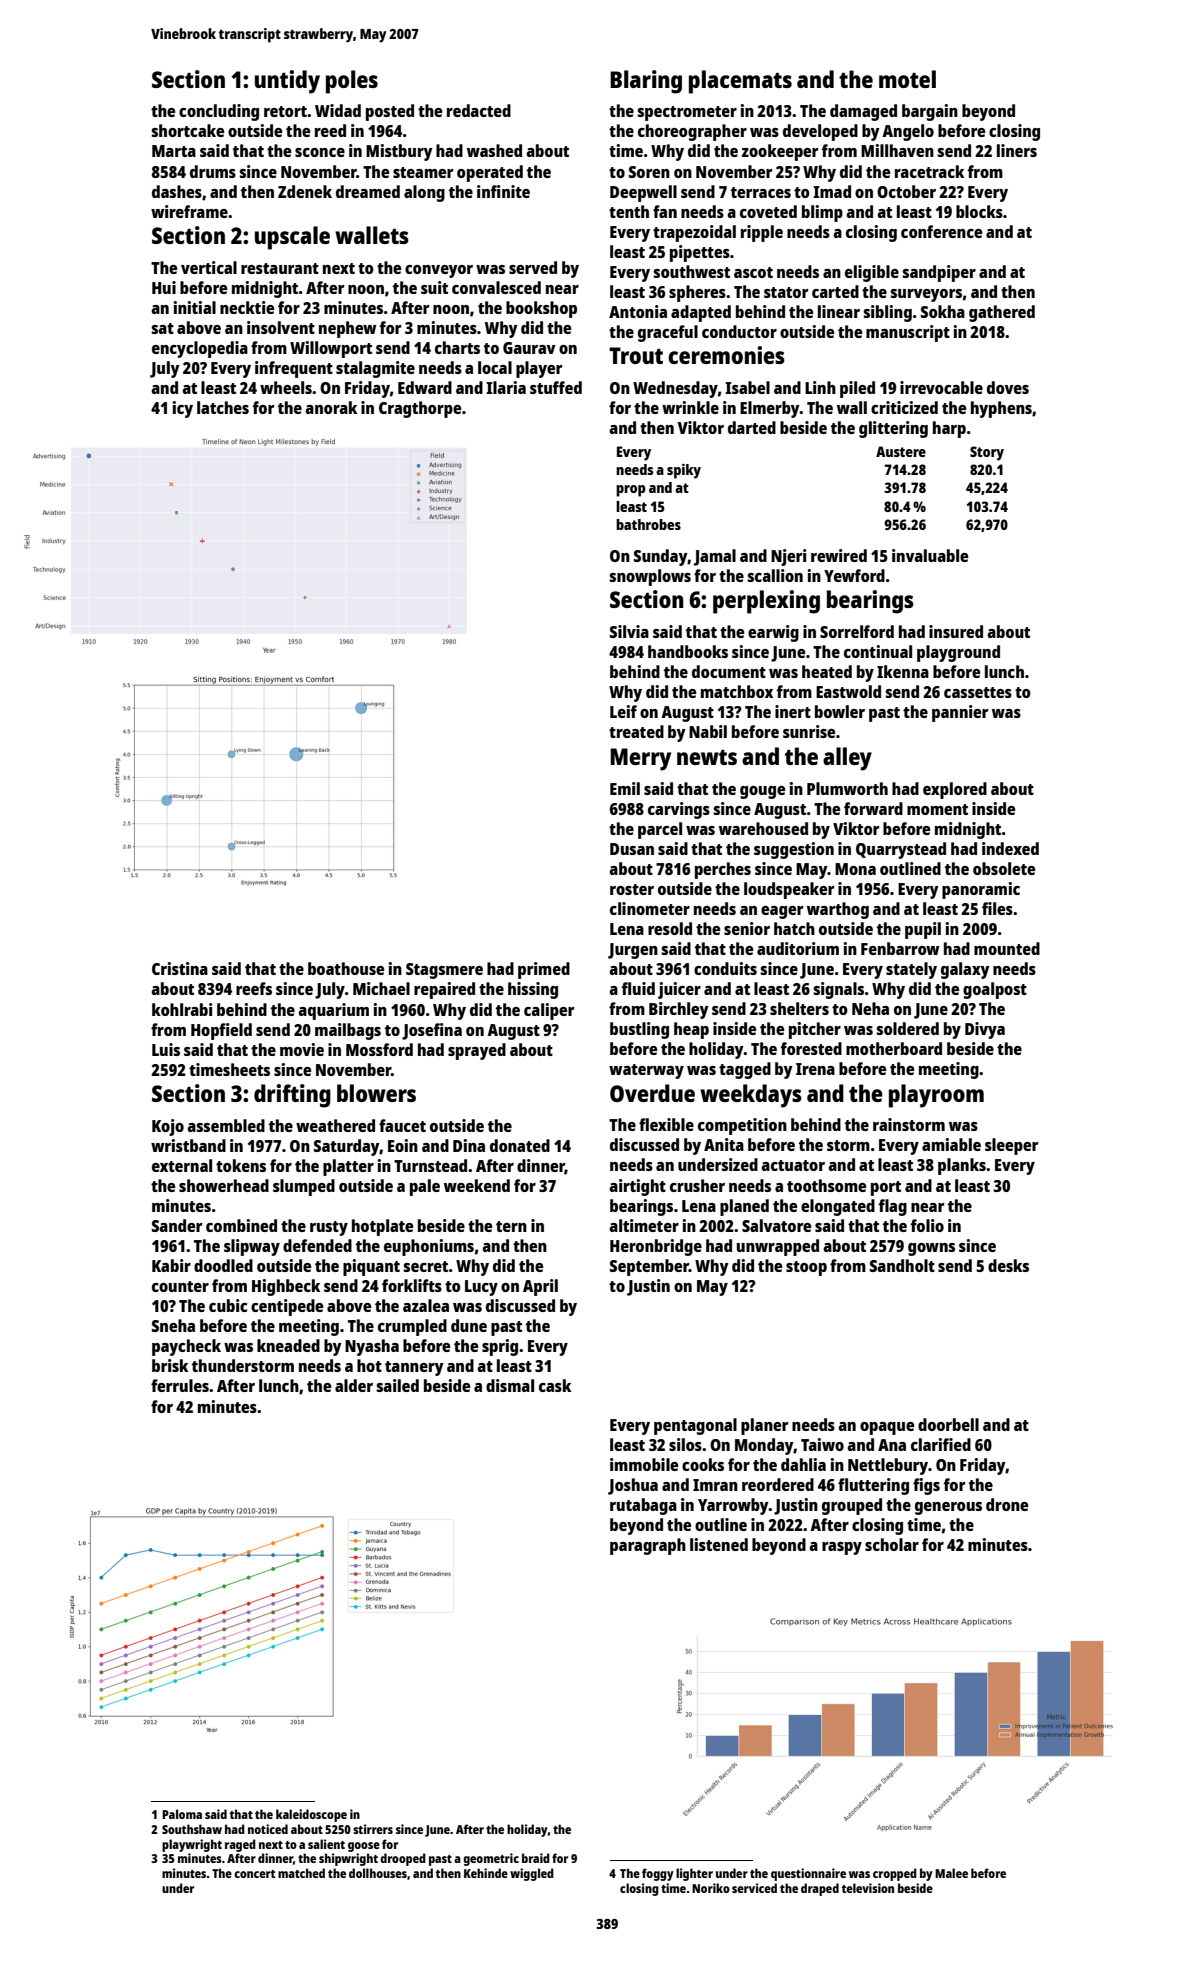  I want to click on matched, so click(301, 1873).
